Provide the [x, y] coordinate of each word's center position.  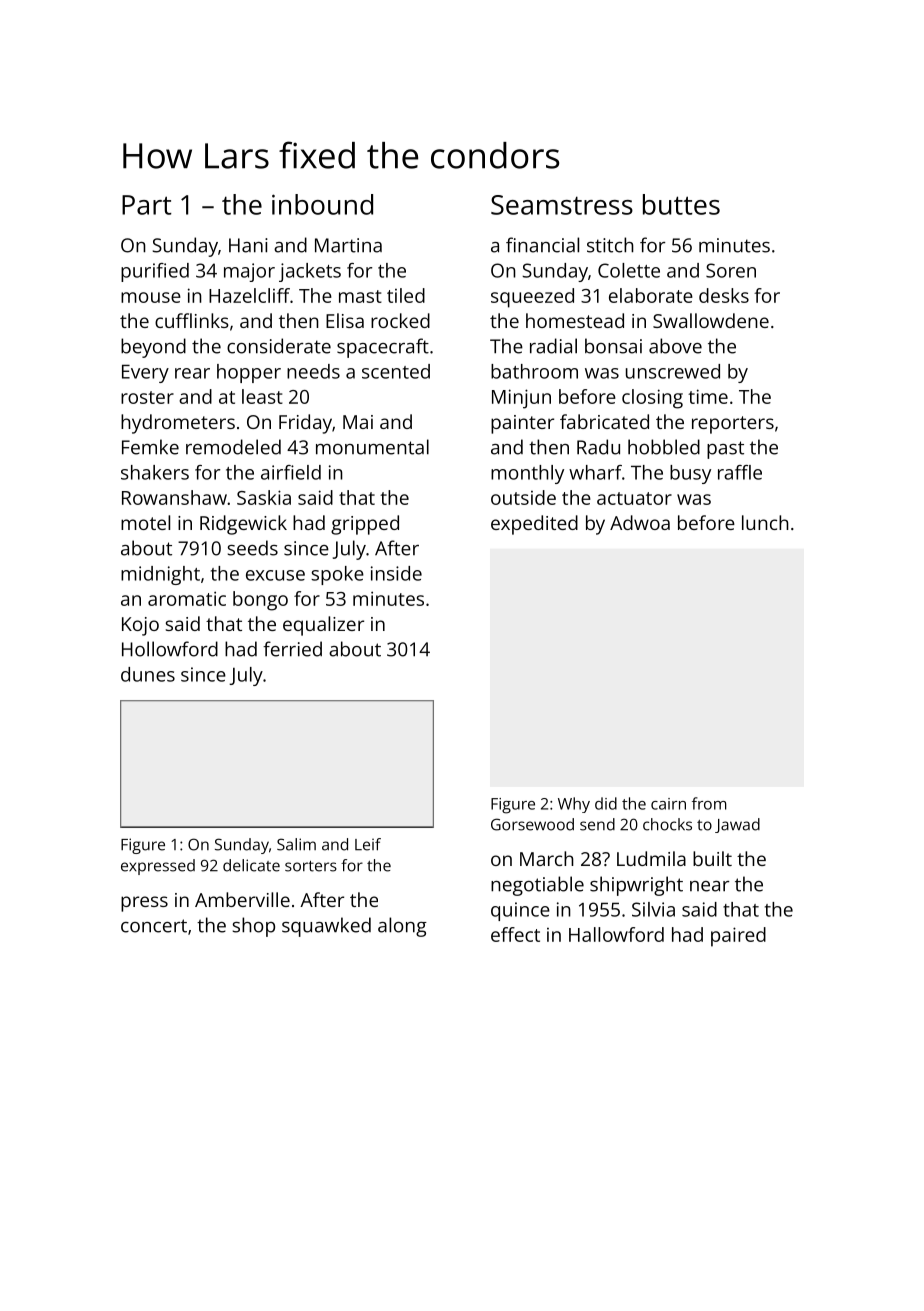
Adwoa [640, 522]
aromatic [187, 598]
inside [396, 573]
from [709, 803]
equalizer [323, 626]
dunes [148, 674]
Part [147, 205]
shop [254, 927]
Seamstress [562, 205]
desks [724, 295]
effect [515, 934]
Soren [731, 270]
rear [192, 373]
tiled [406, 295]
